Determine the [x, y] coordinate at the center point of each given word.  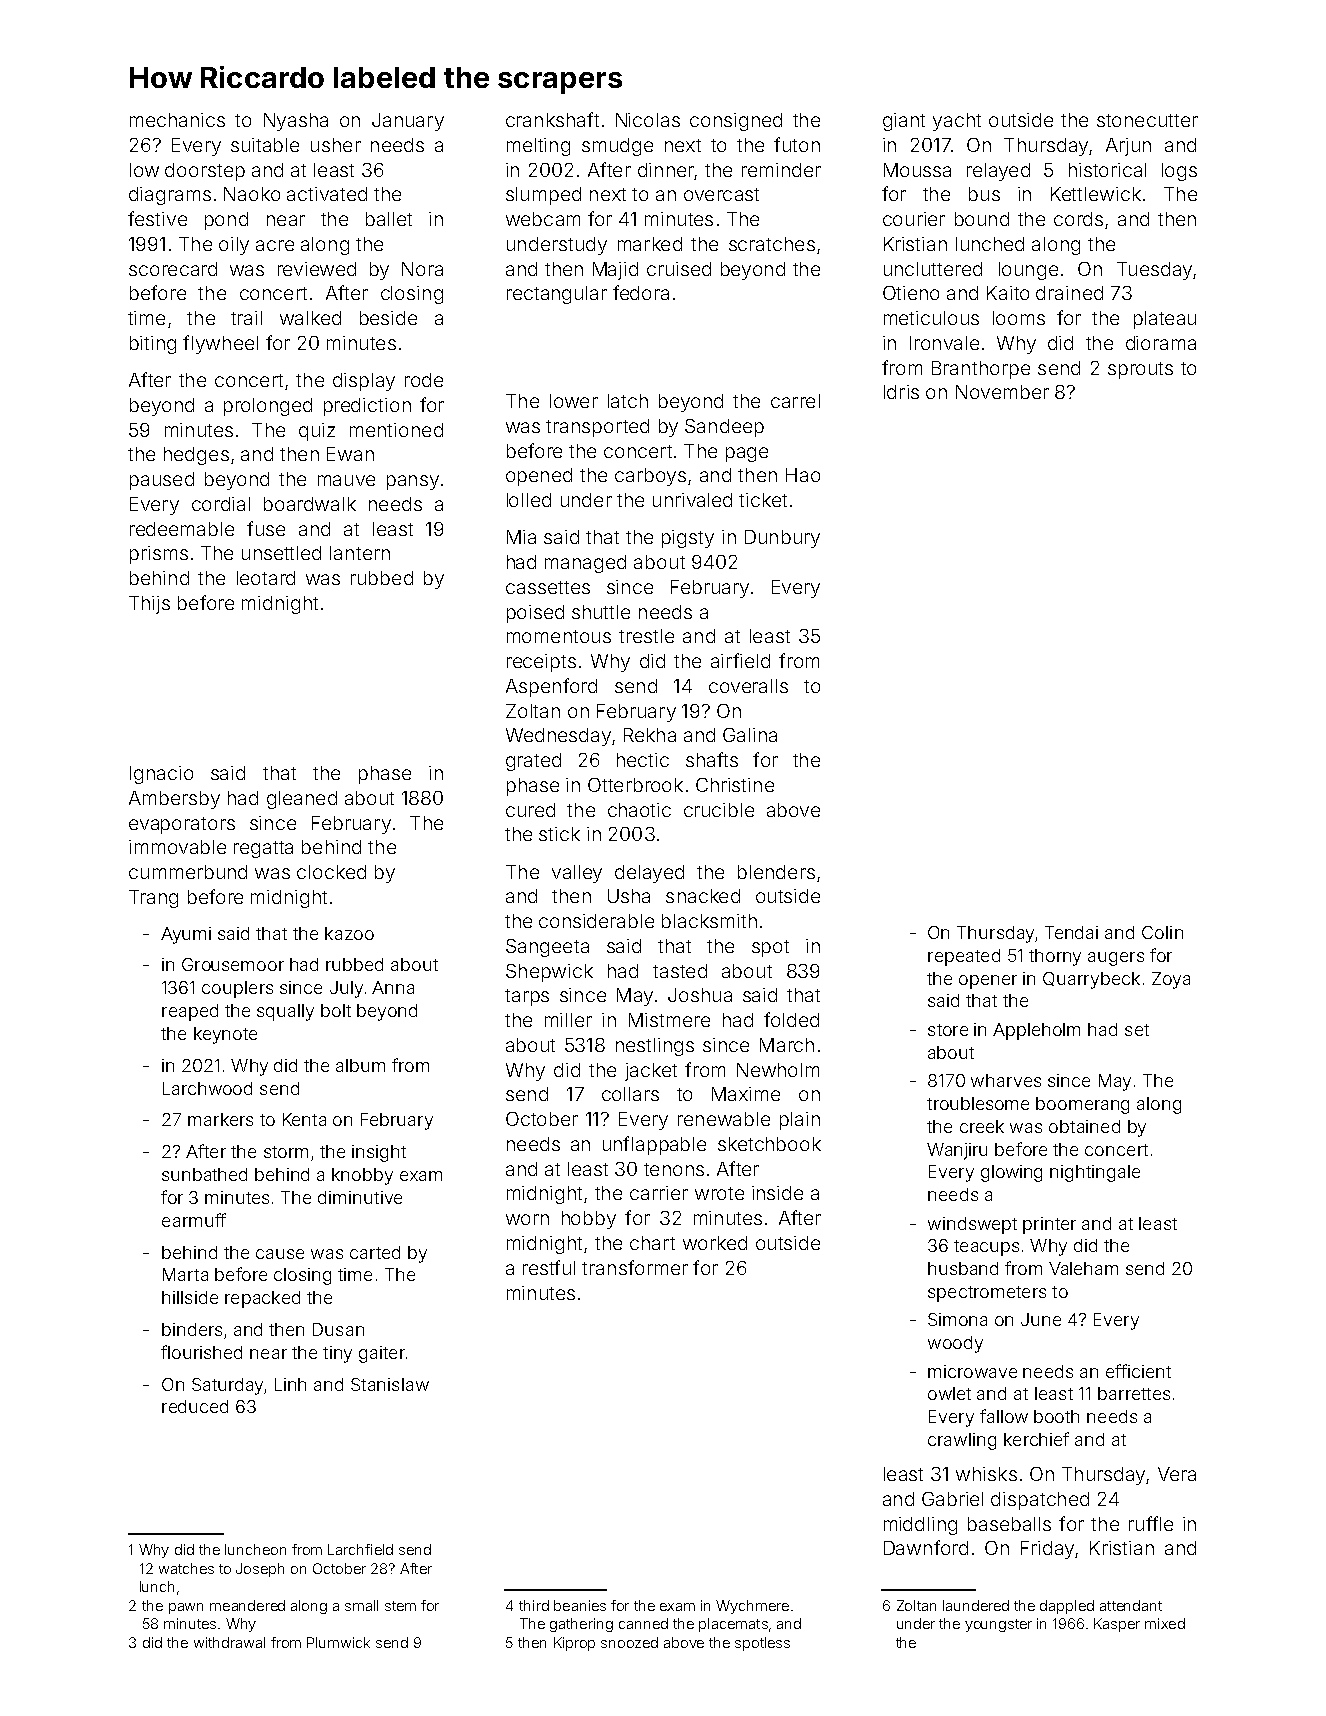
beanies [580, 1605]
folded [791, 1019]
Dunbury [782, 539]
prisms [159, 555]
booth [1056, 1416]
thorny [1055, 957]
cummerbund [188, 872]
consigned [736, 122]
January [408, 122]
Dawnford [926, 1547]
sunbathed [204, 1174]
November [1002, 392]
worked [715, 1243]
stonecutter [1147, 120]
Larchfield [360, 1549]
